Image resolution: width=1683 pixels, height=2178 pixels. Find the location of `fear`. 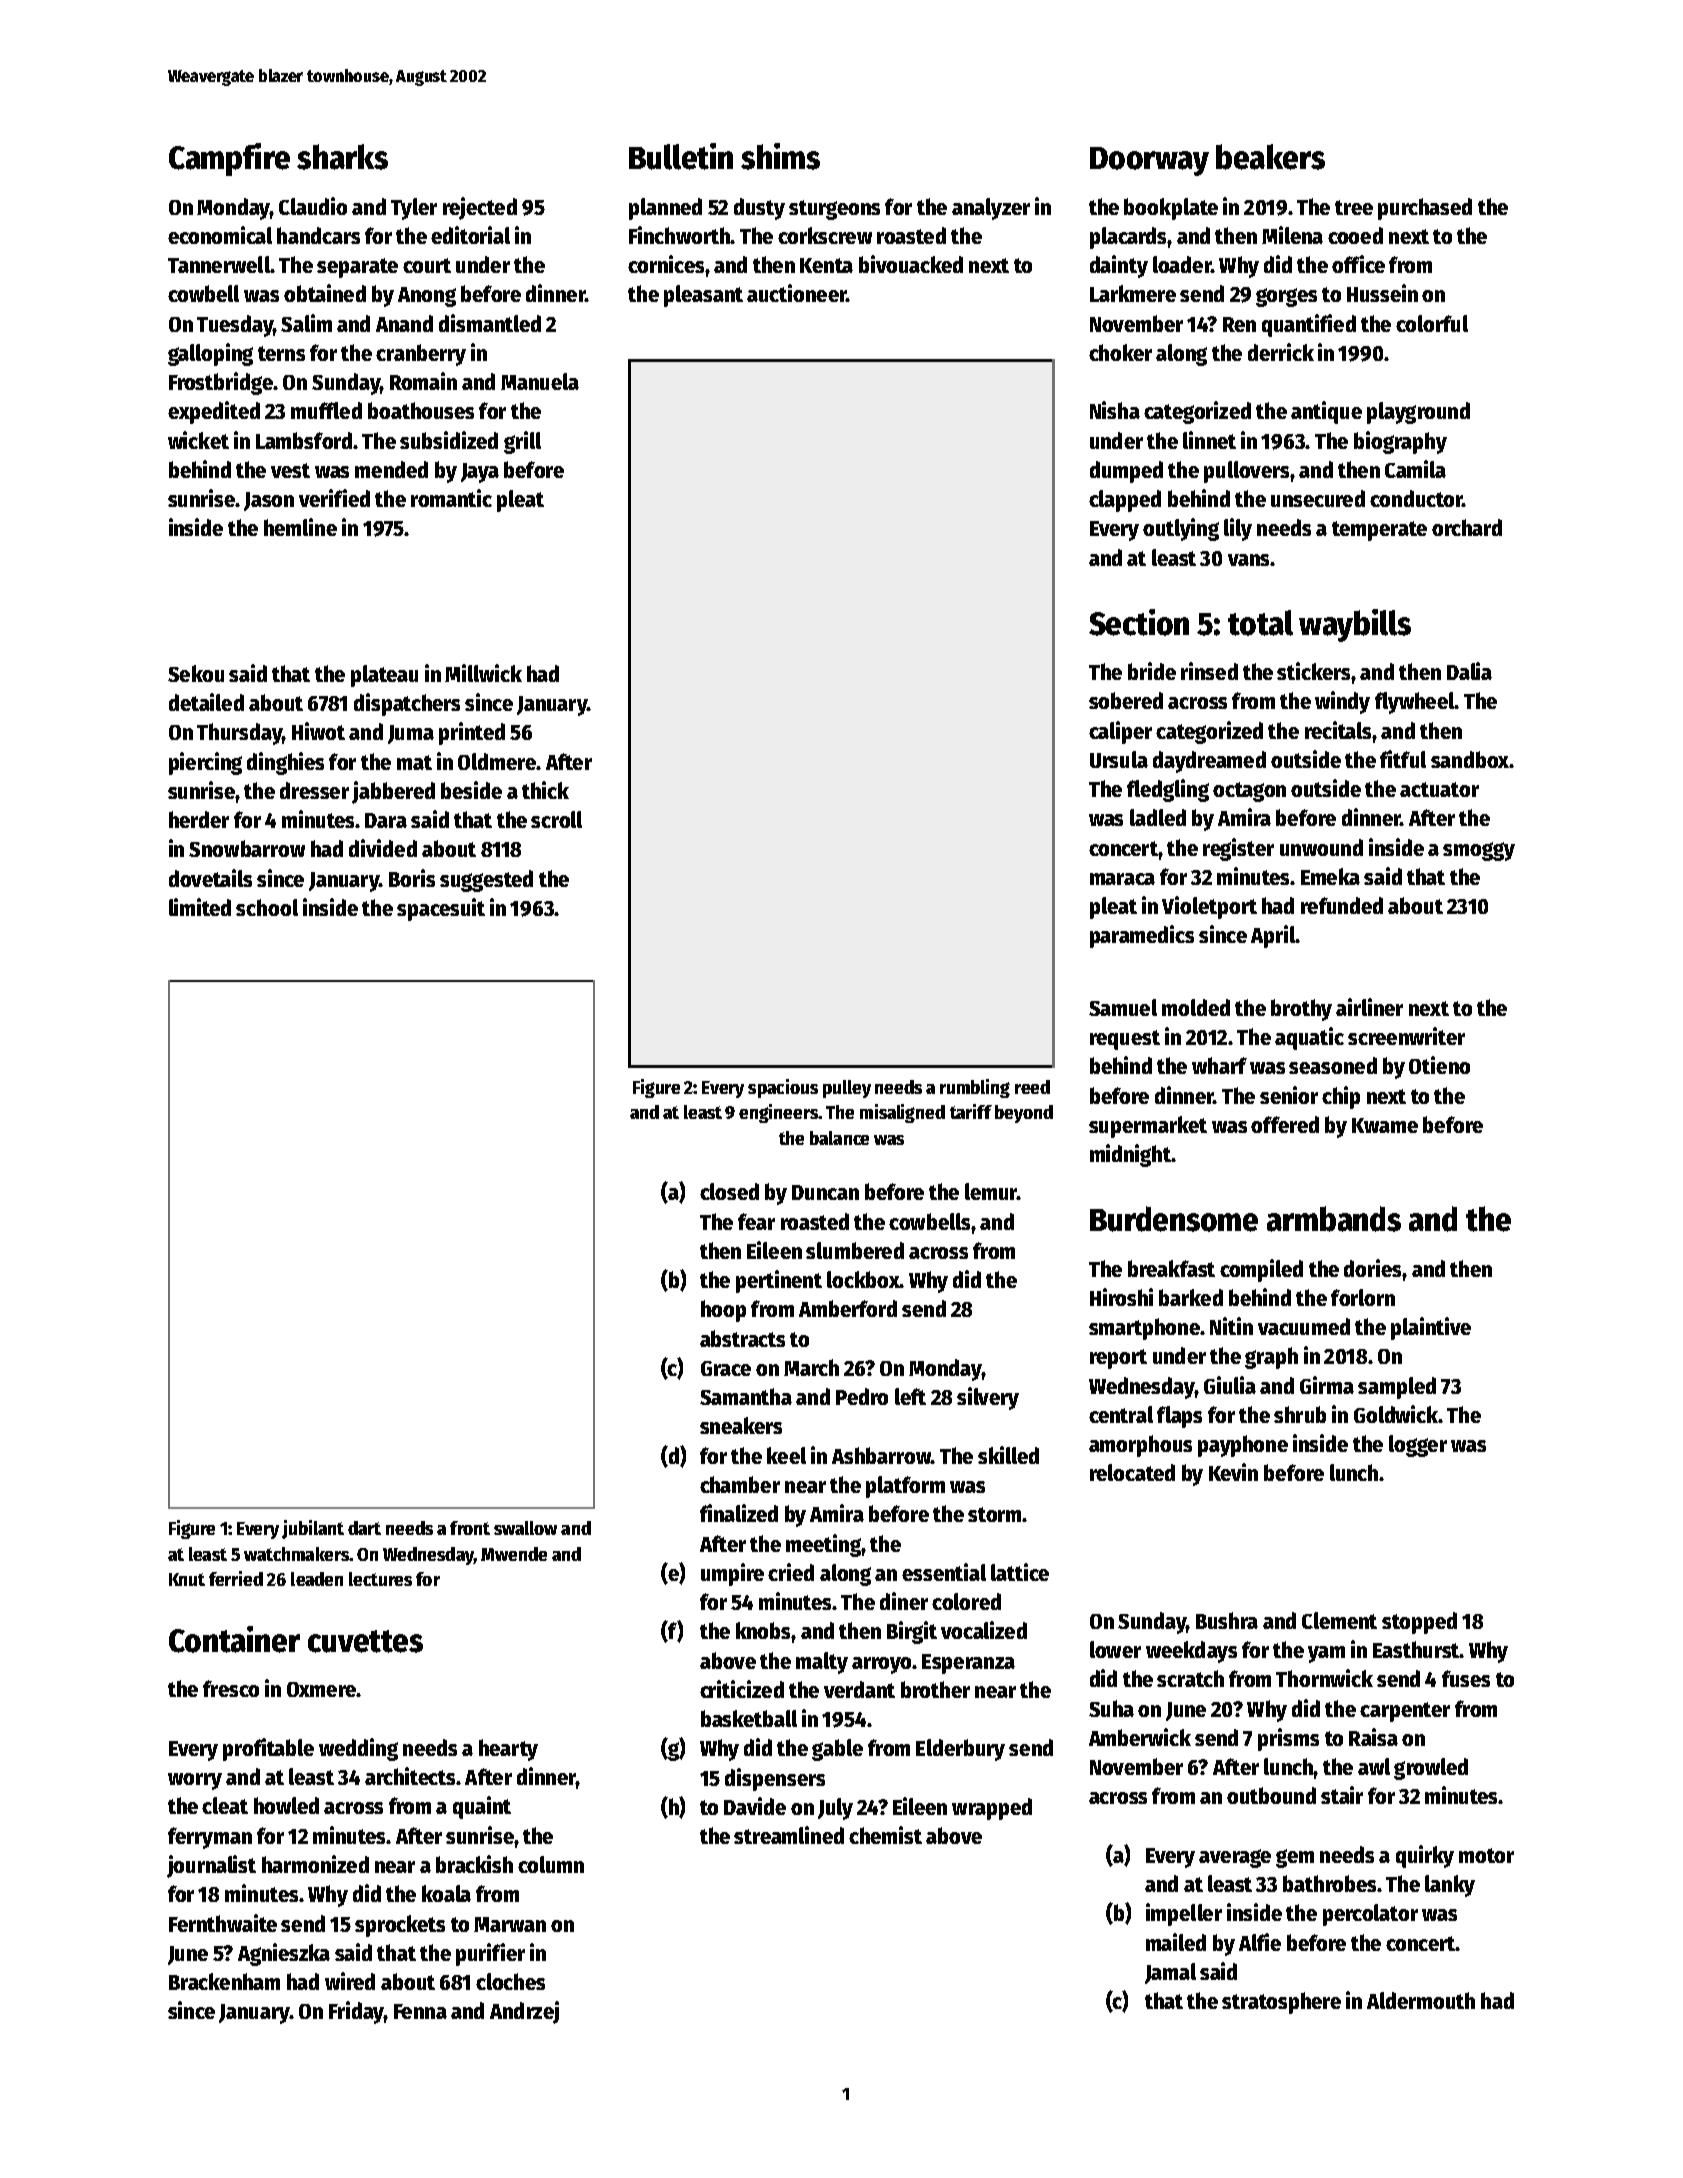

fear is located at coordinates (756, 1221).
